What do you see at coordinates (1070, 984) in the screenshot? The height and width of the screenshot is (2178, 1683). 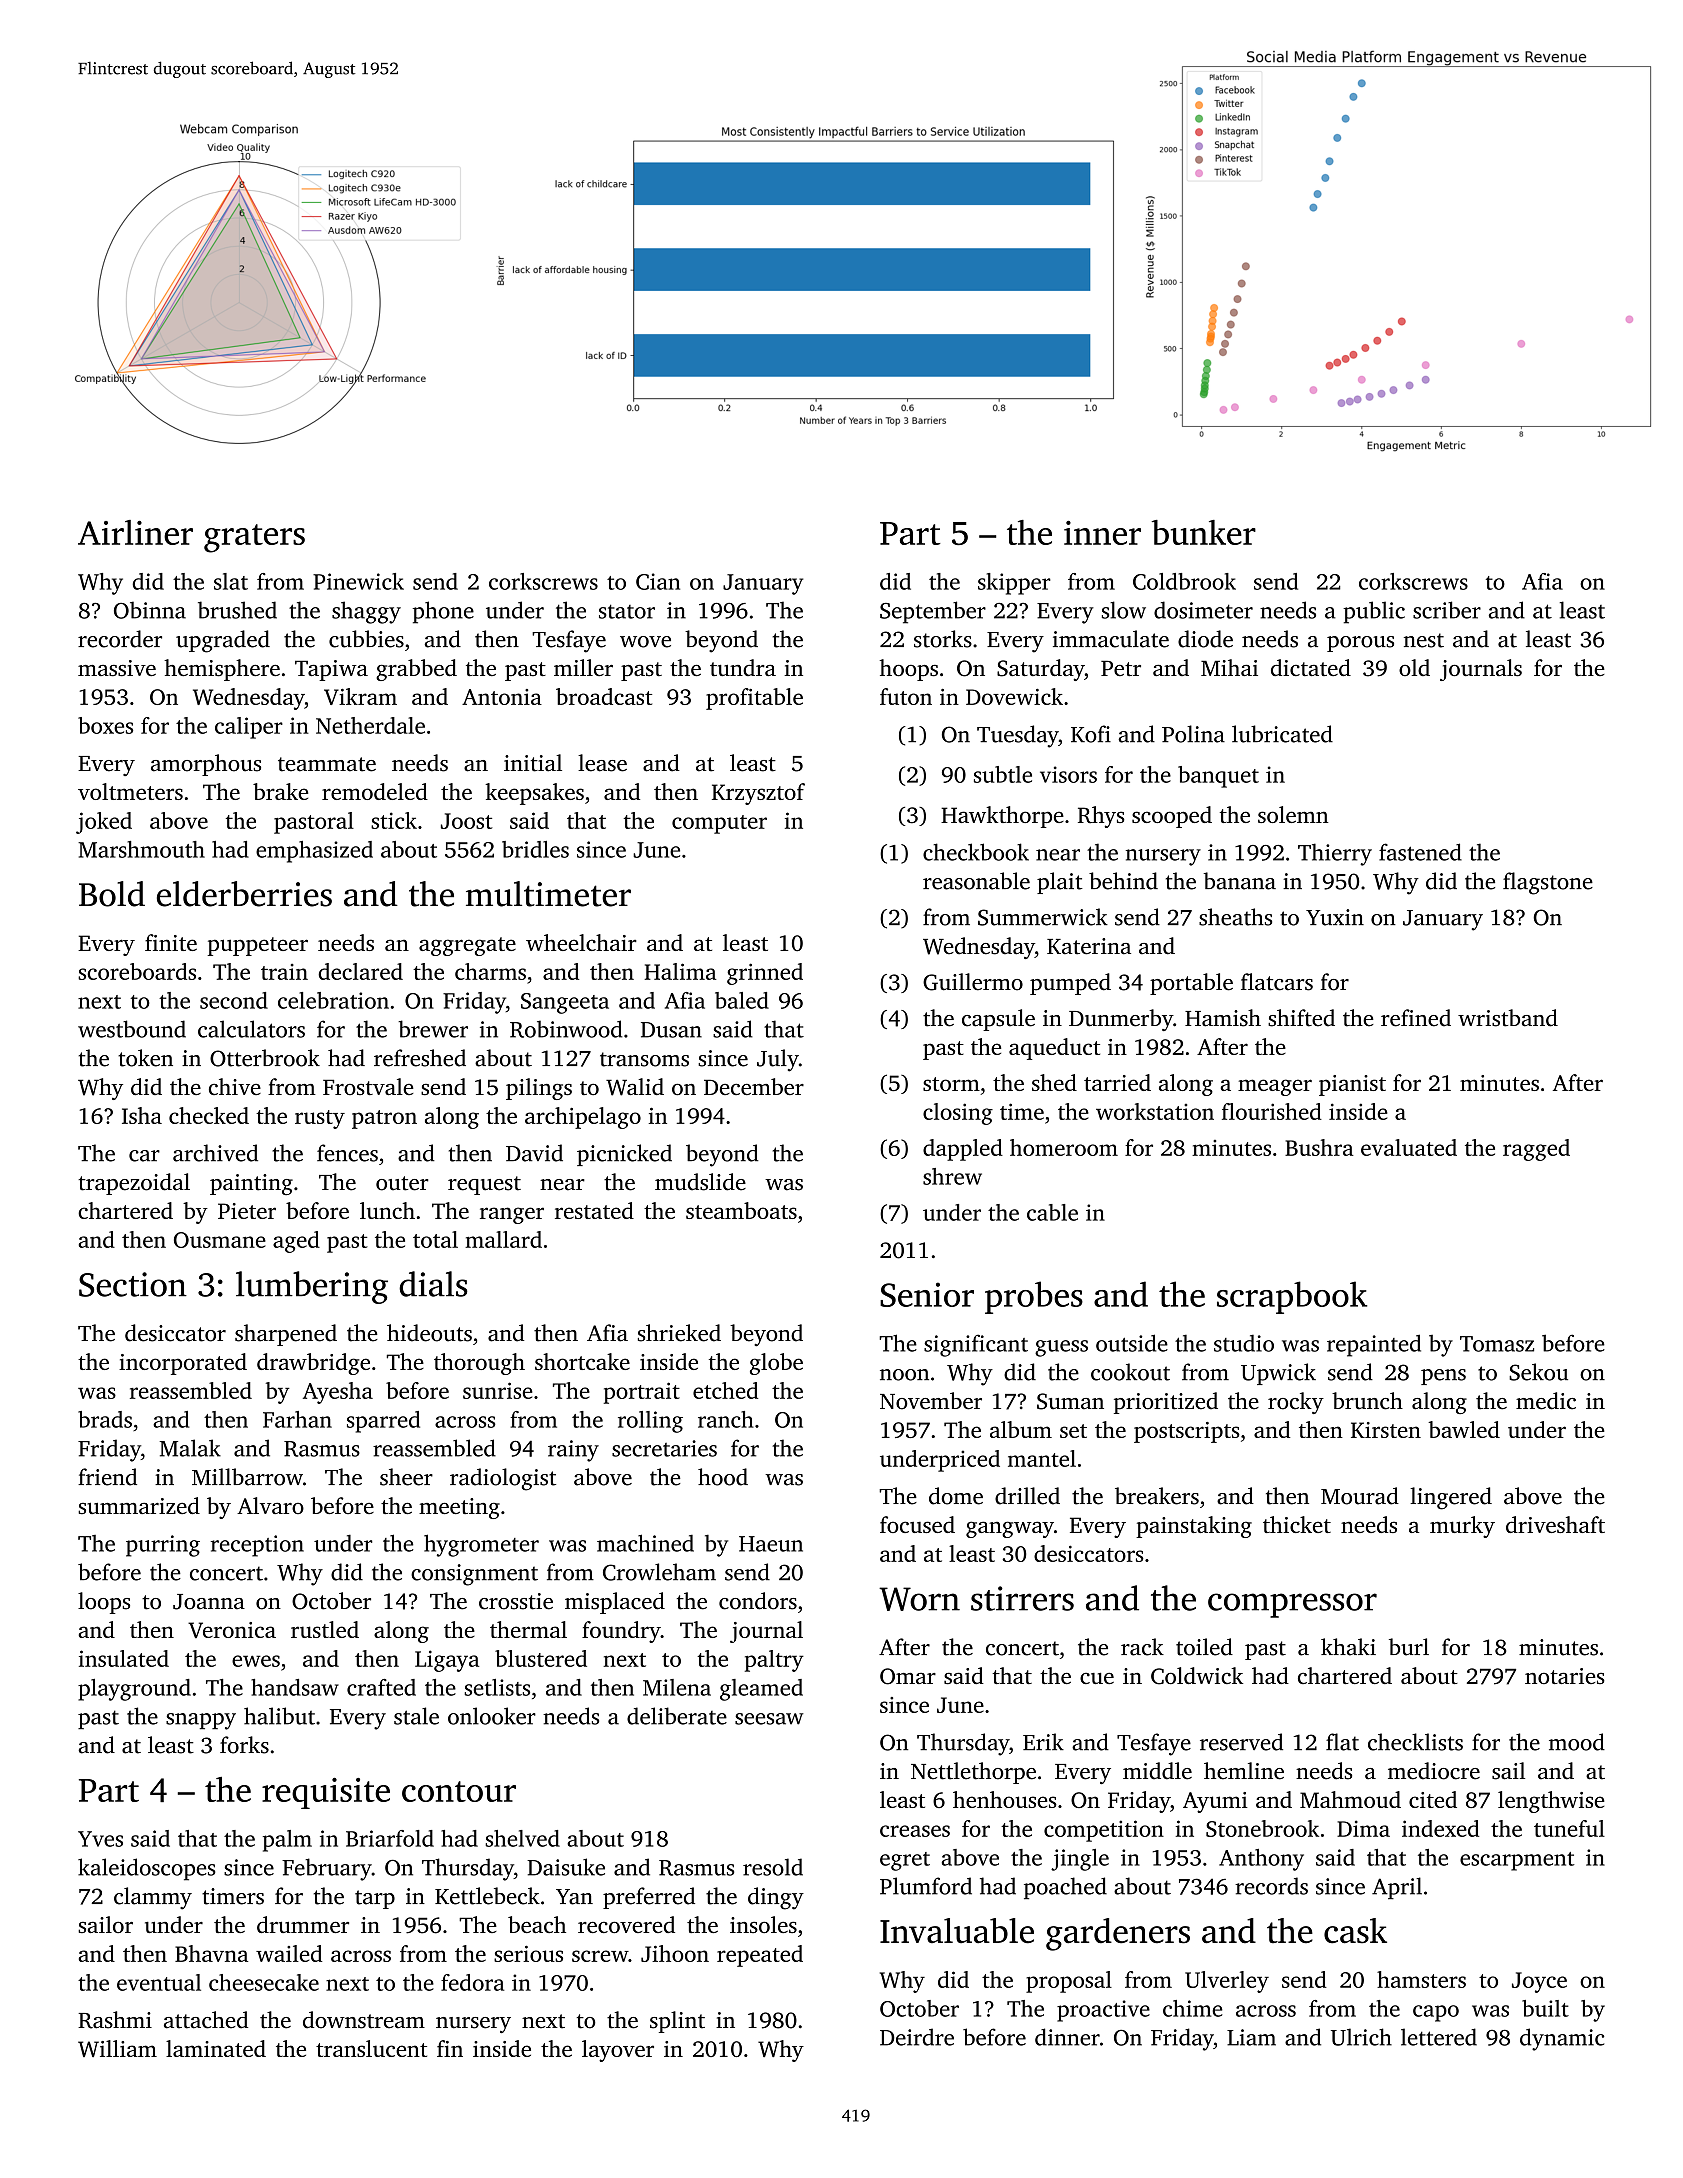 I see `pumped` at bounding box center [1070, 984].
